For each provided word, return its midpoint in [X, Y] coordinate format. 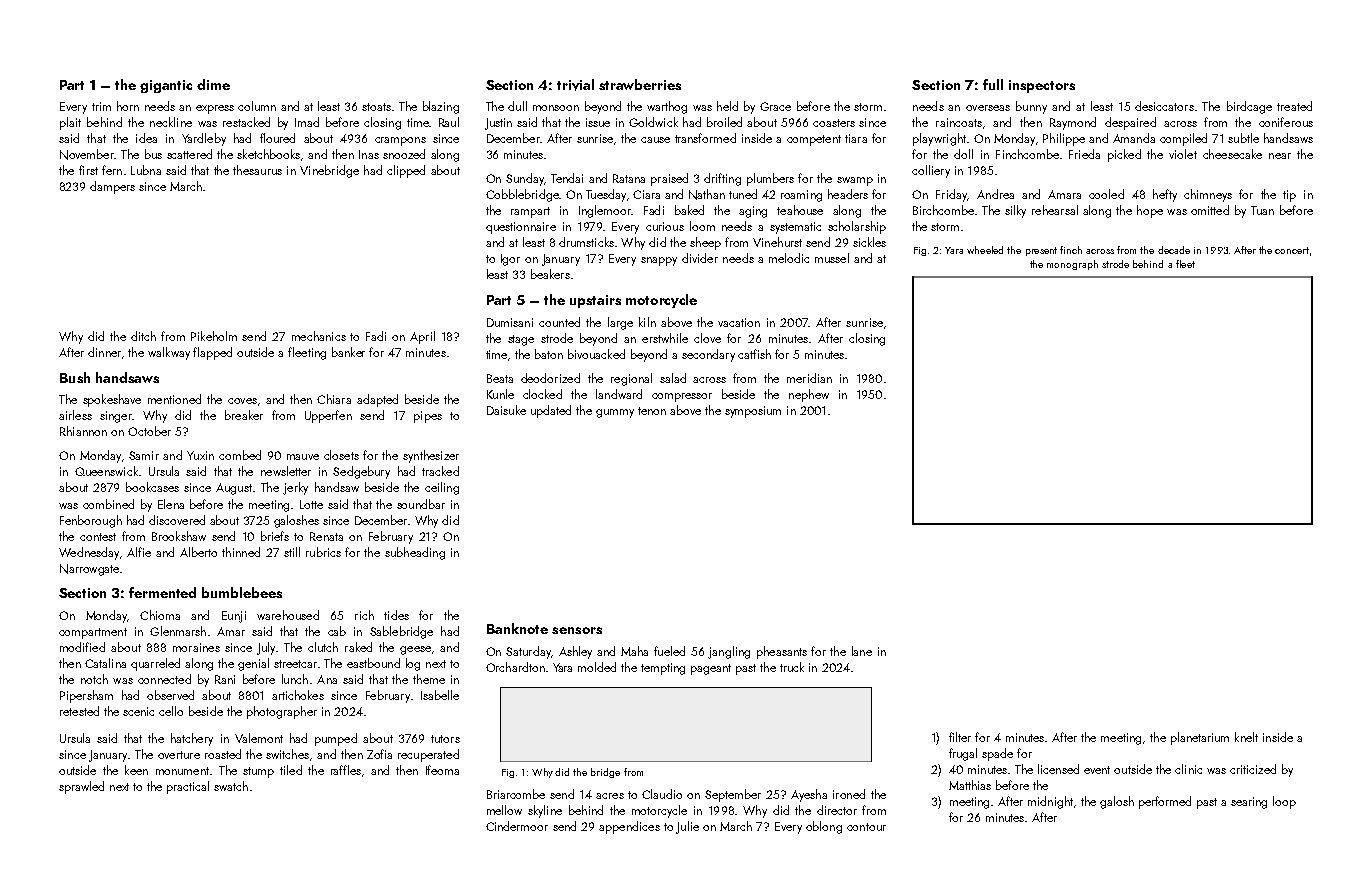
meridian [809, 378]
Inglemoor [605, 211]
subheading [415, 553]
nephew [809, 395]
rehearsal [1055, 210]
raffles [346, 770]
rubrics [323, 552]
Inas [369, 154]
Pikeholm [214, 336]
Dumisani [510, 322]
